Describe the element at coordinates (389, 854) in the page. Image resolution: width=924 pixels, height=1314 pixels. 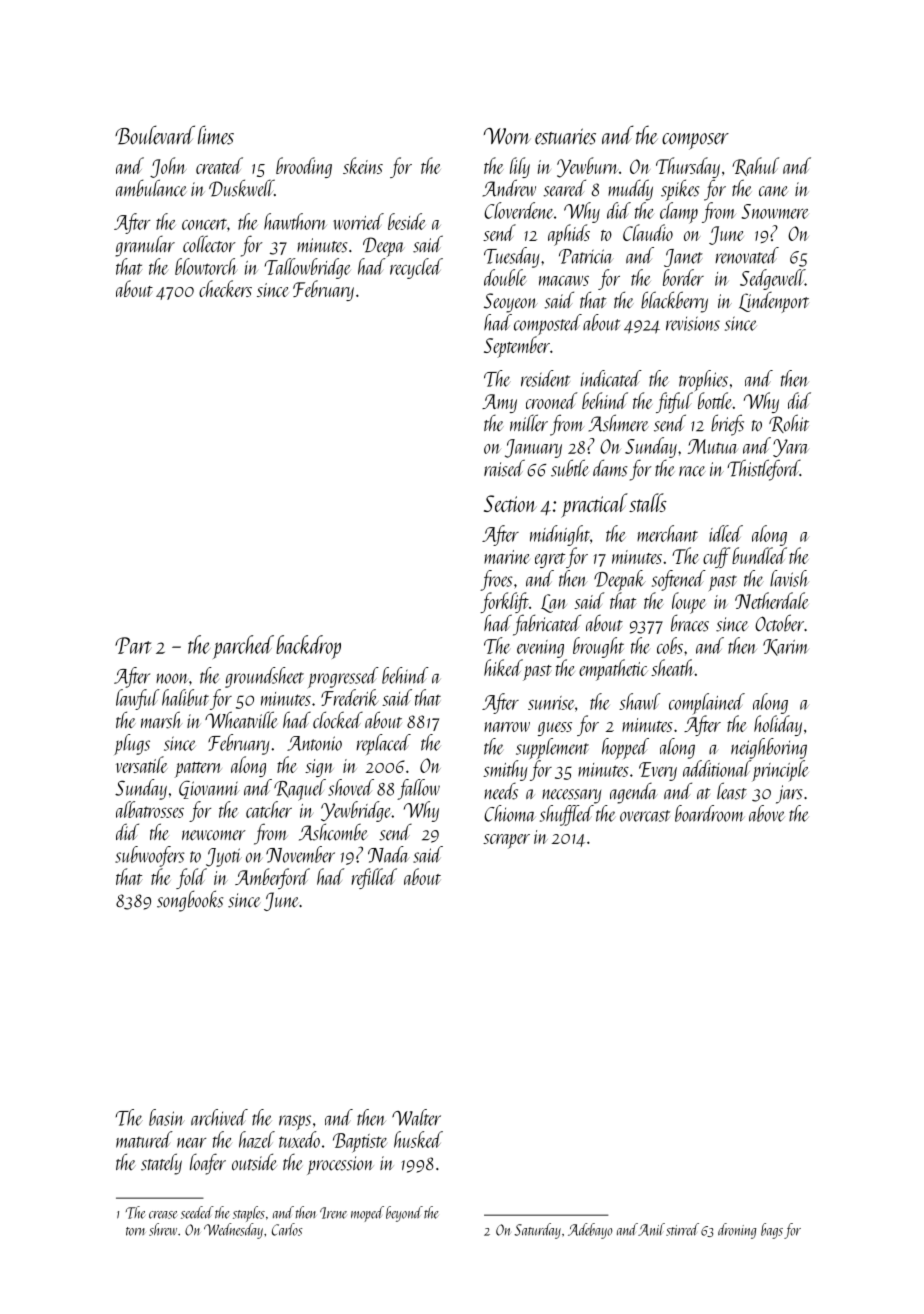
I see `Nada` at that location.
